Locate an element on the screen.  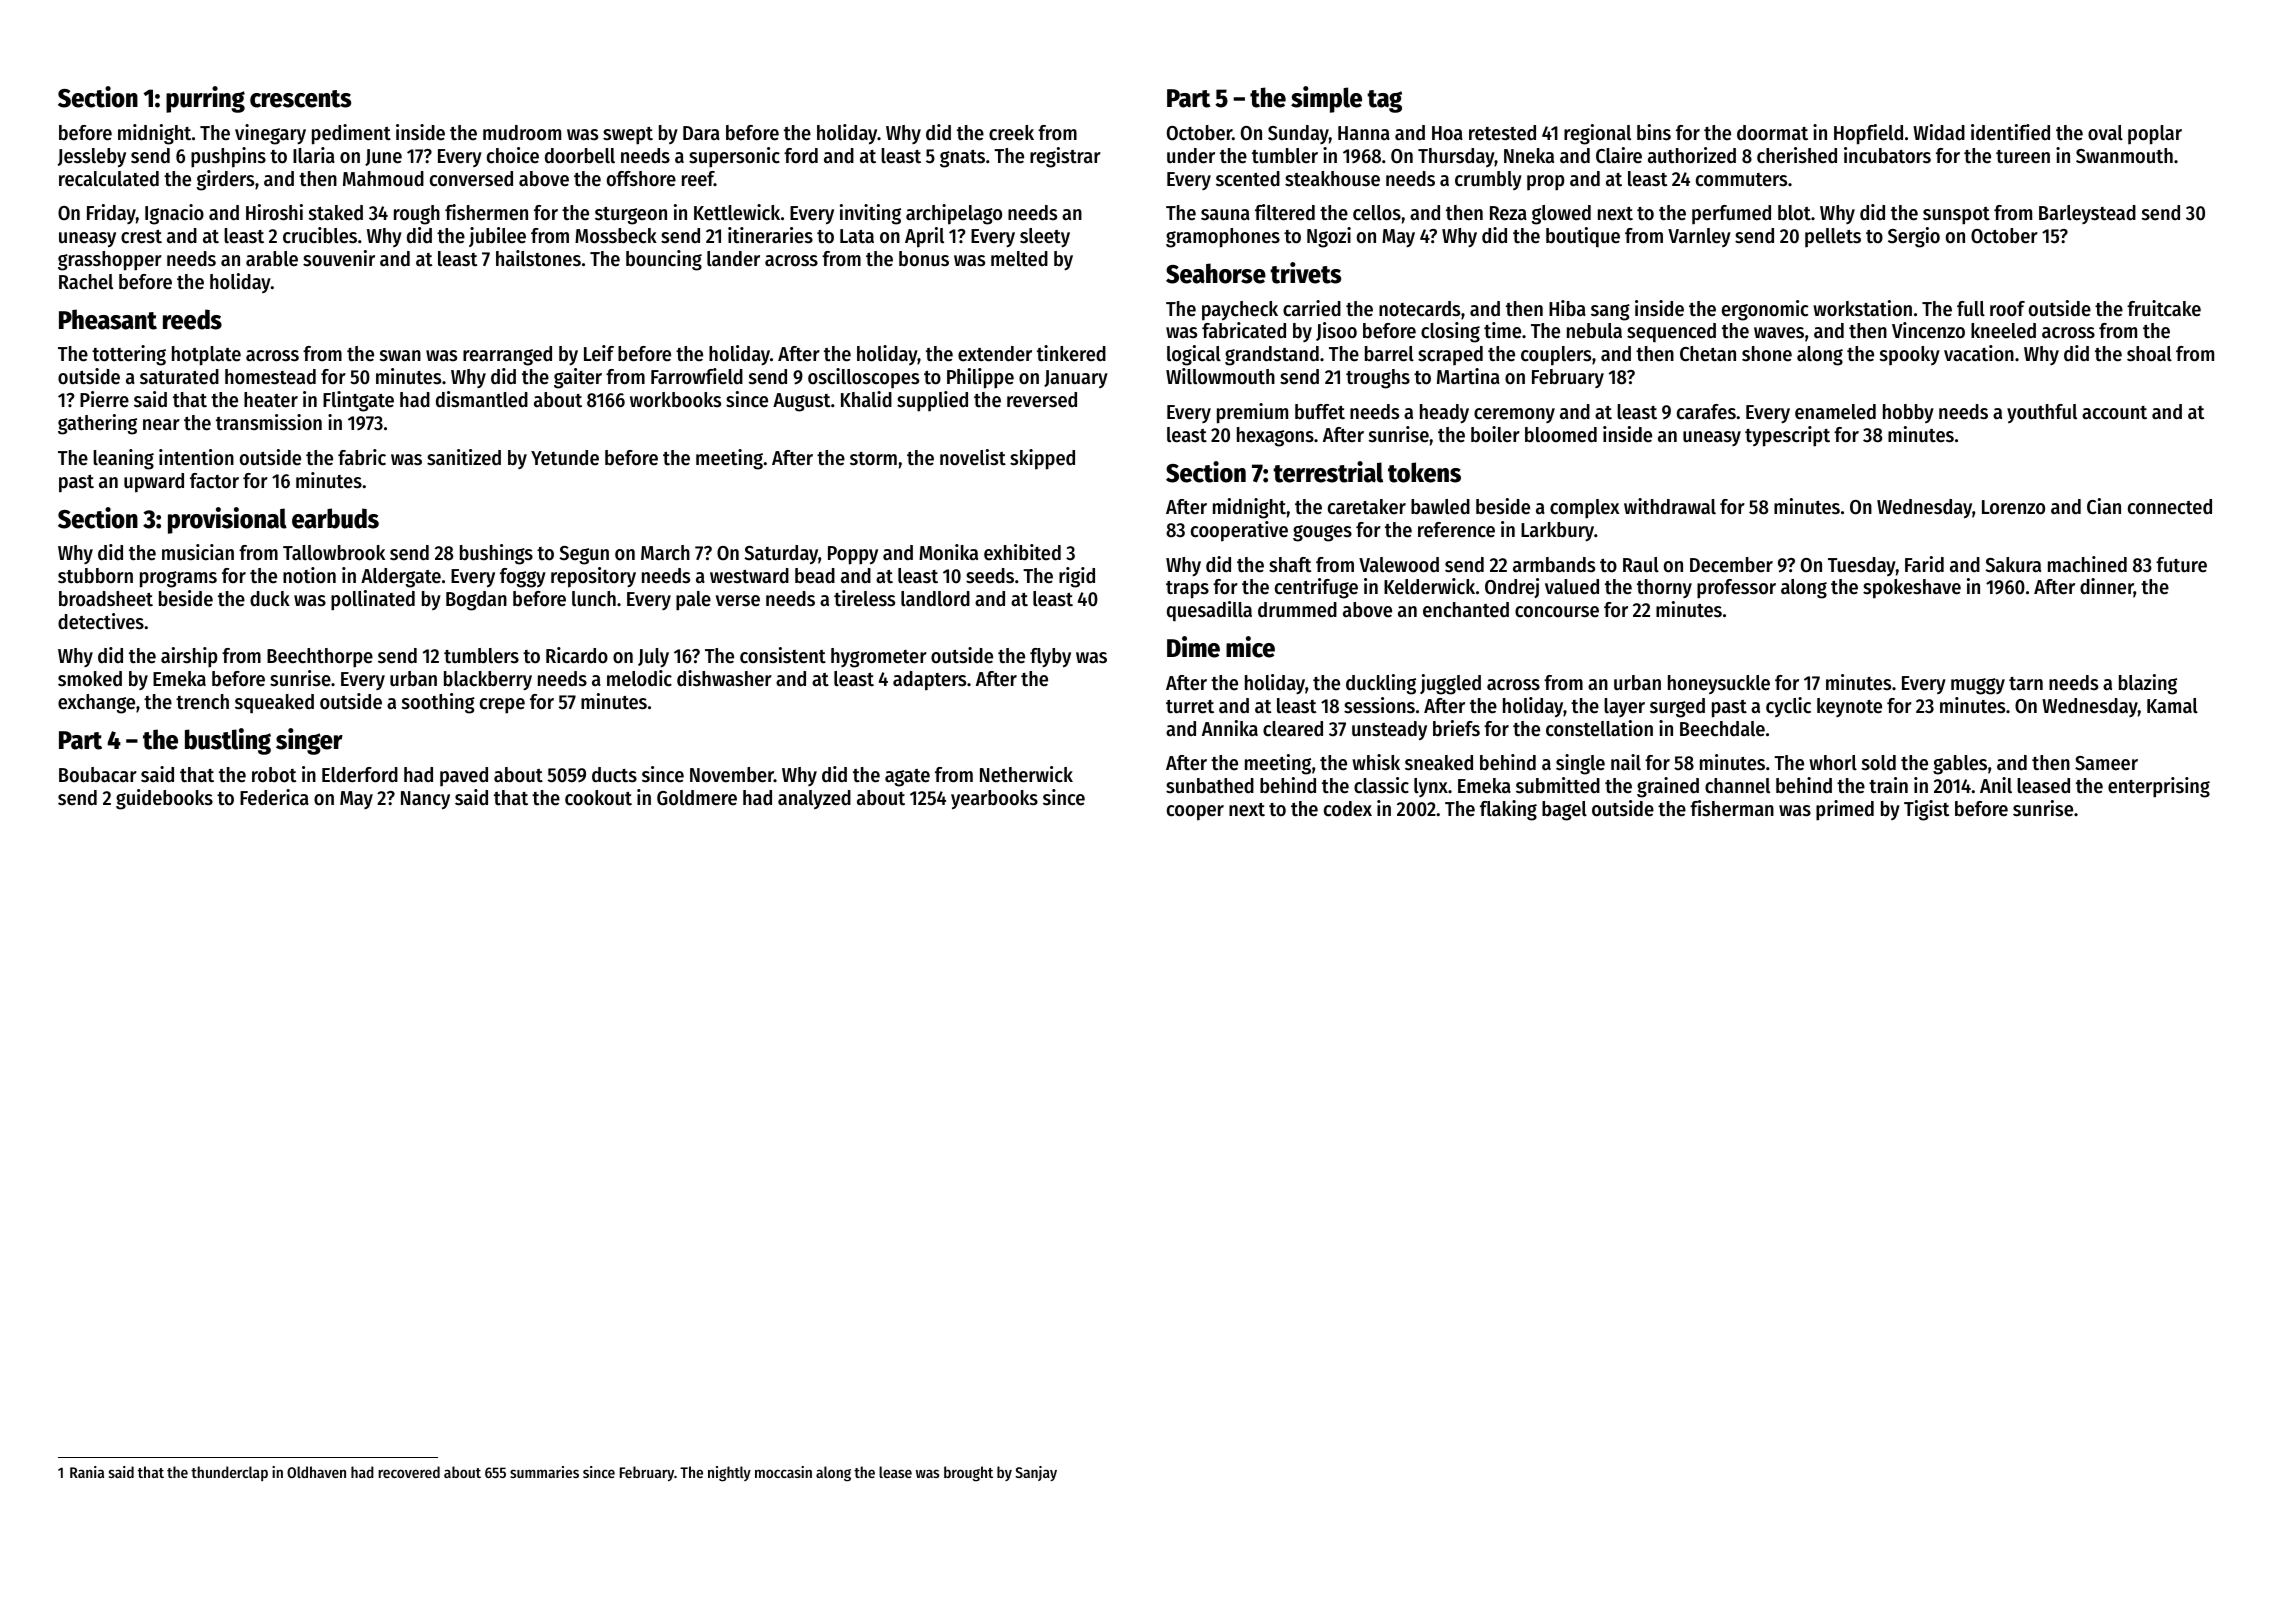
recalculated is located at coordinates (109, 179).
